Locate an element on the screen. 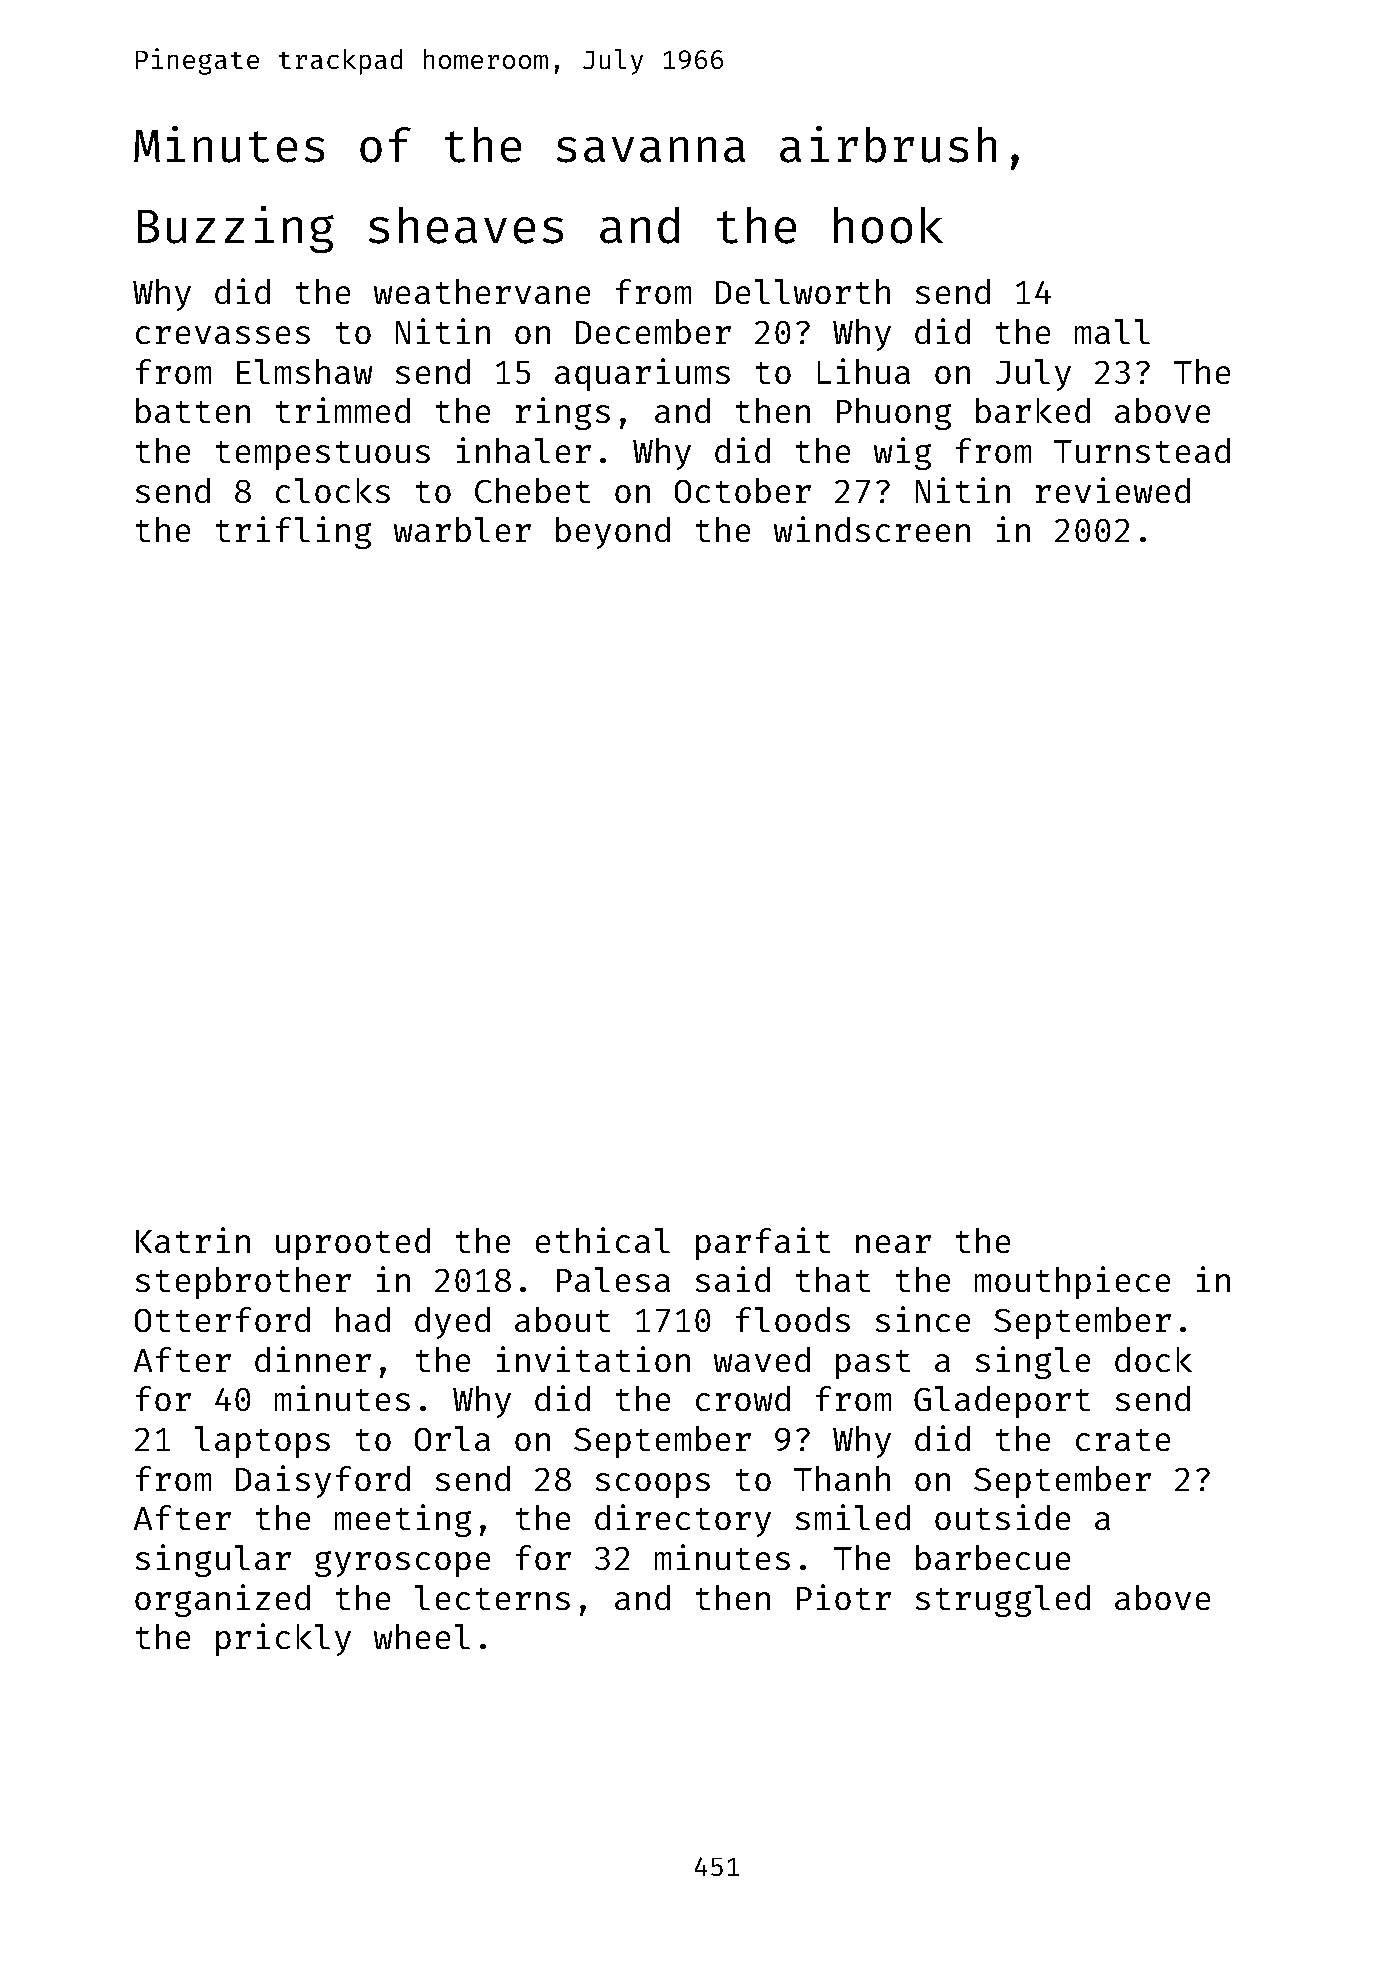 Image resolution: width=1386 pixels, height=1969 pixels. hook is located at coordinates (888, 225).
